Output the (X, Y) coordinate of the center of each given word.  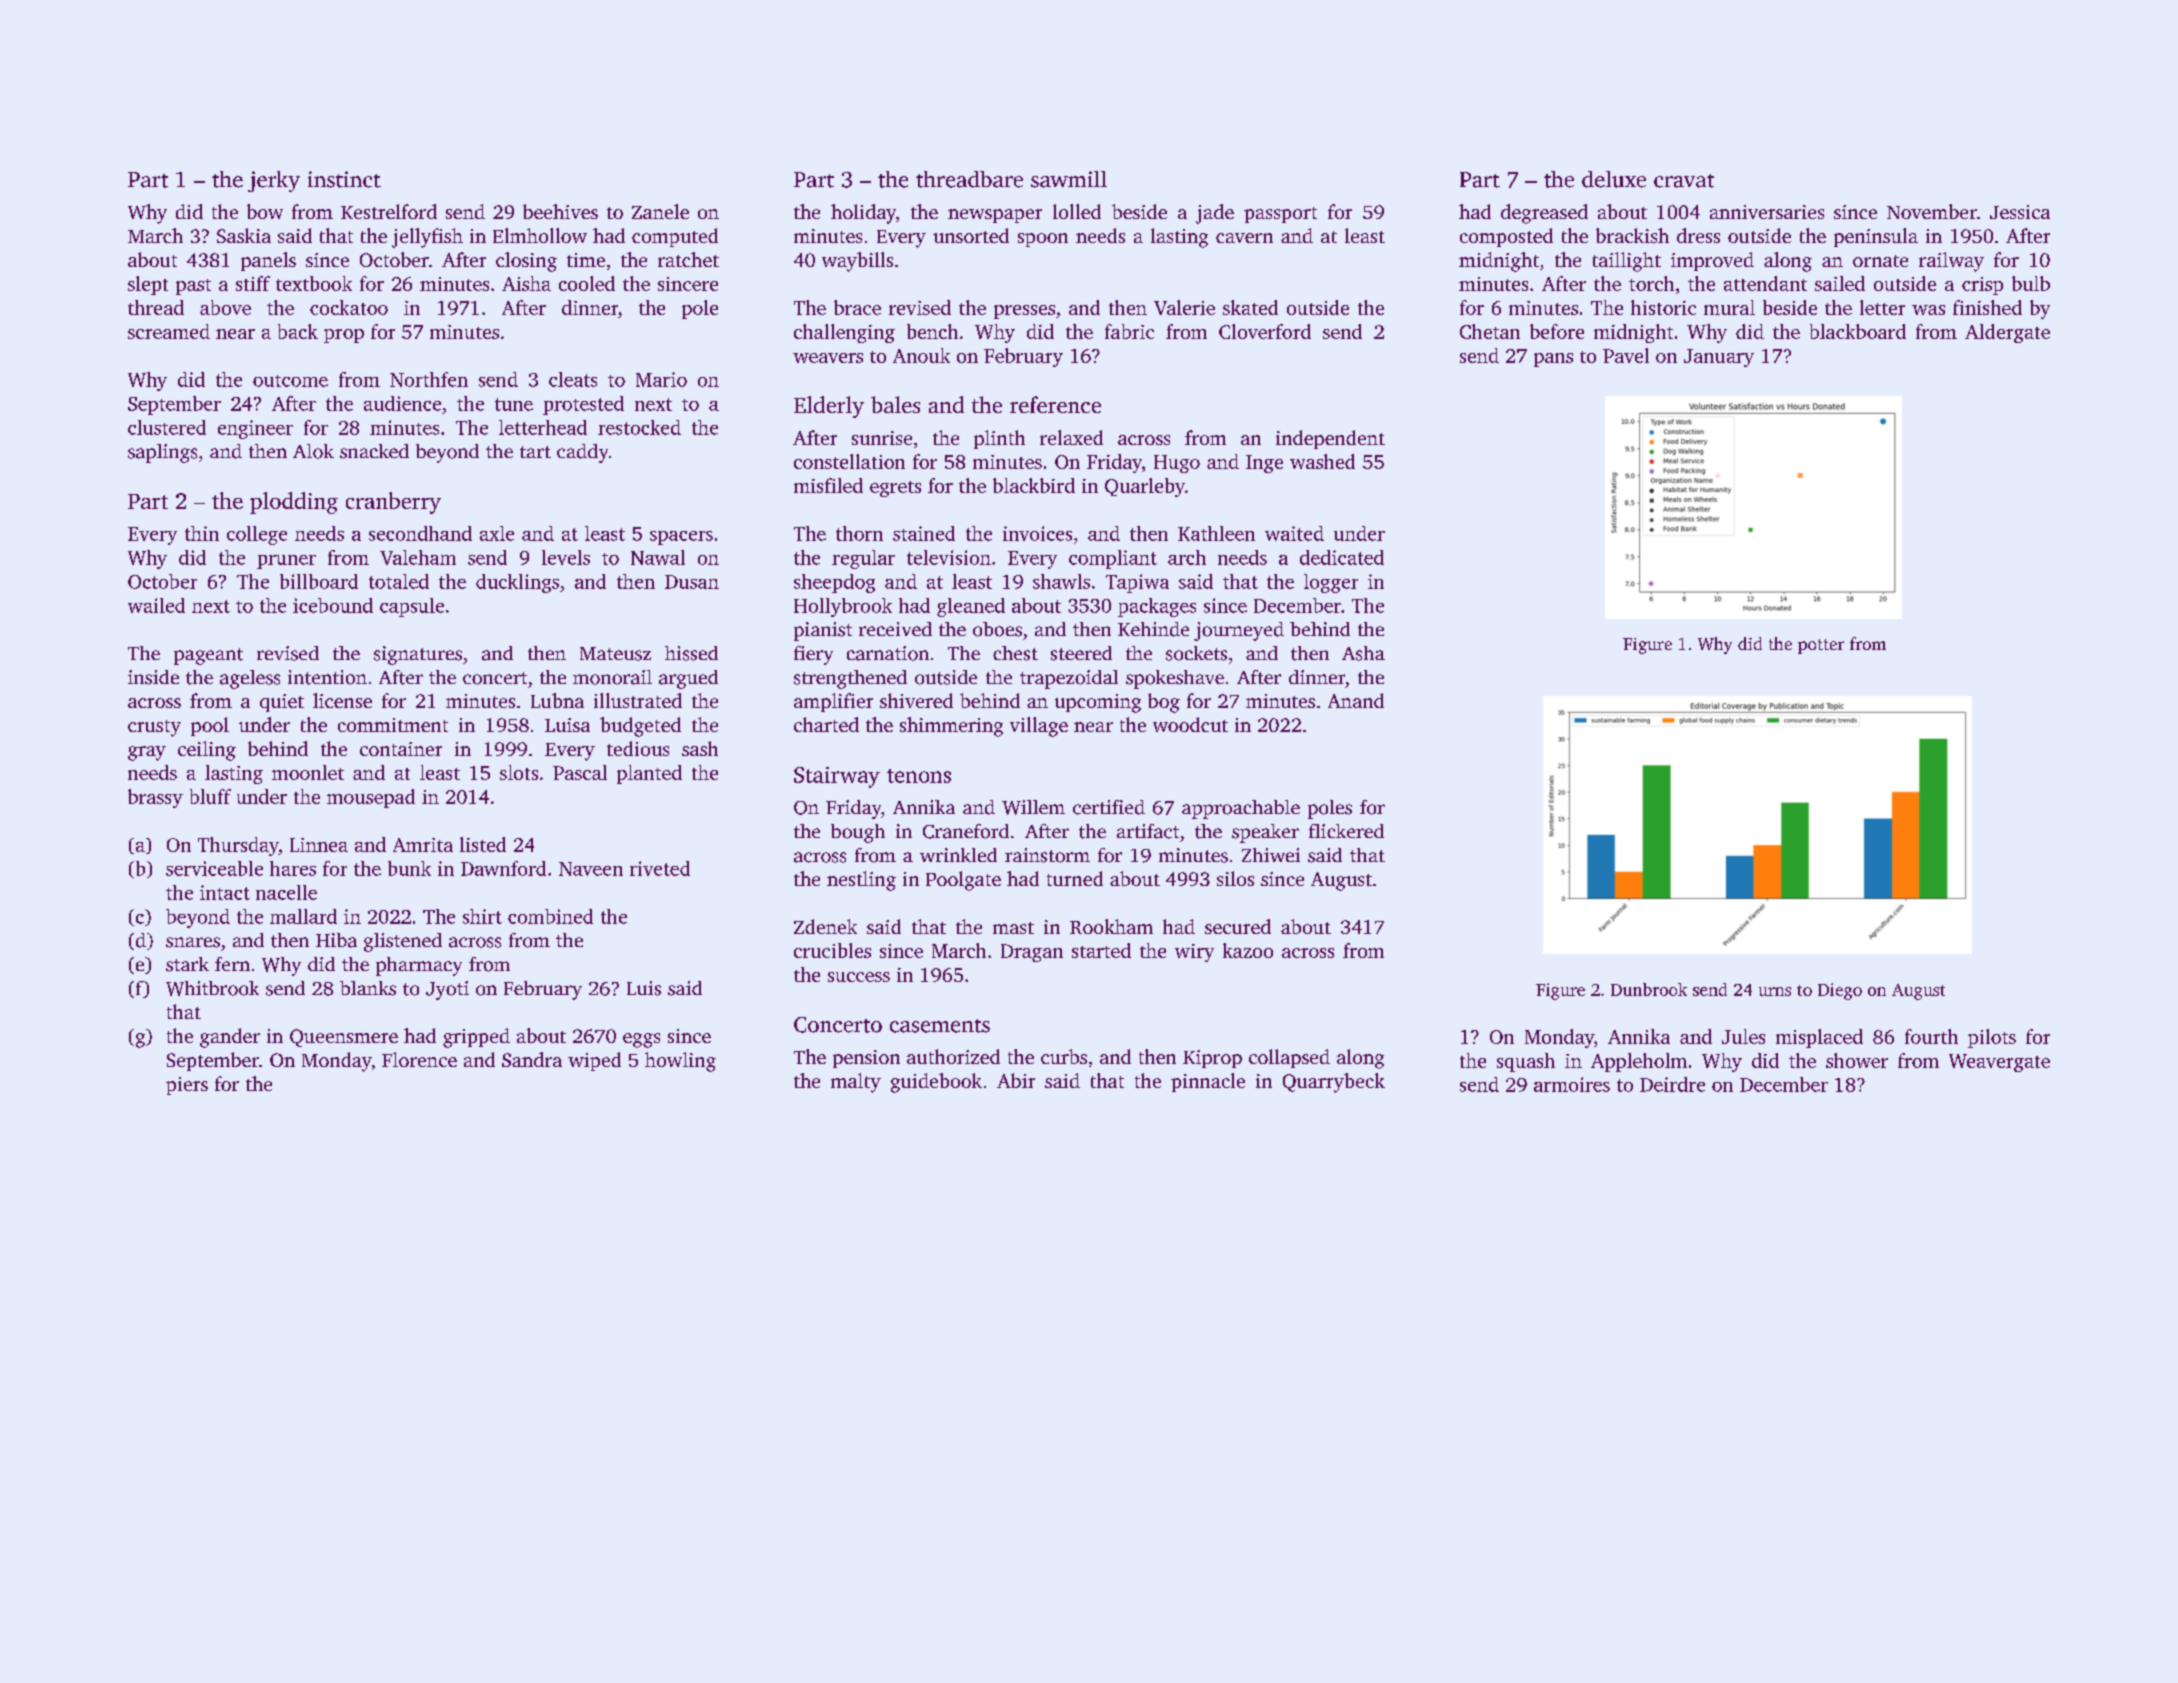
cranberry (393, 503)
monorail (612, 677)
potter (1821, 646)
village (1039, 727)
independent (1330, 439)
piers (187, 1086)
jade (1215, 214)
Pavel (1626, 355)
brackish (1632, 235)
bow (265, 211)
